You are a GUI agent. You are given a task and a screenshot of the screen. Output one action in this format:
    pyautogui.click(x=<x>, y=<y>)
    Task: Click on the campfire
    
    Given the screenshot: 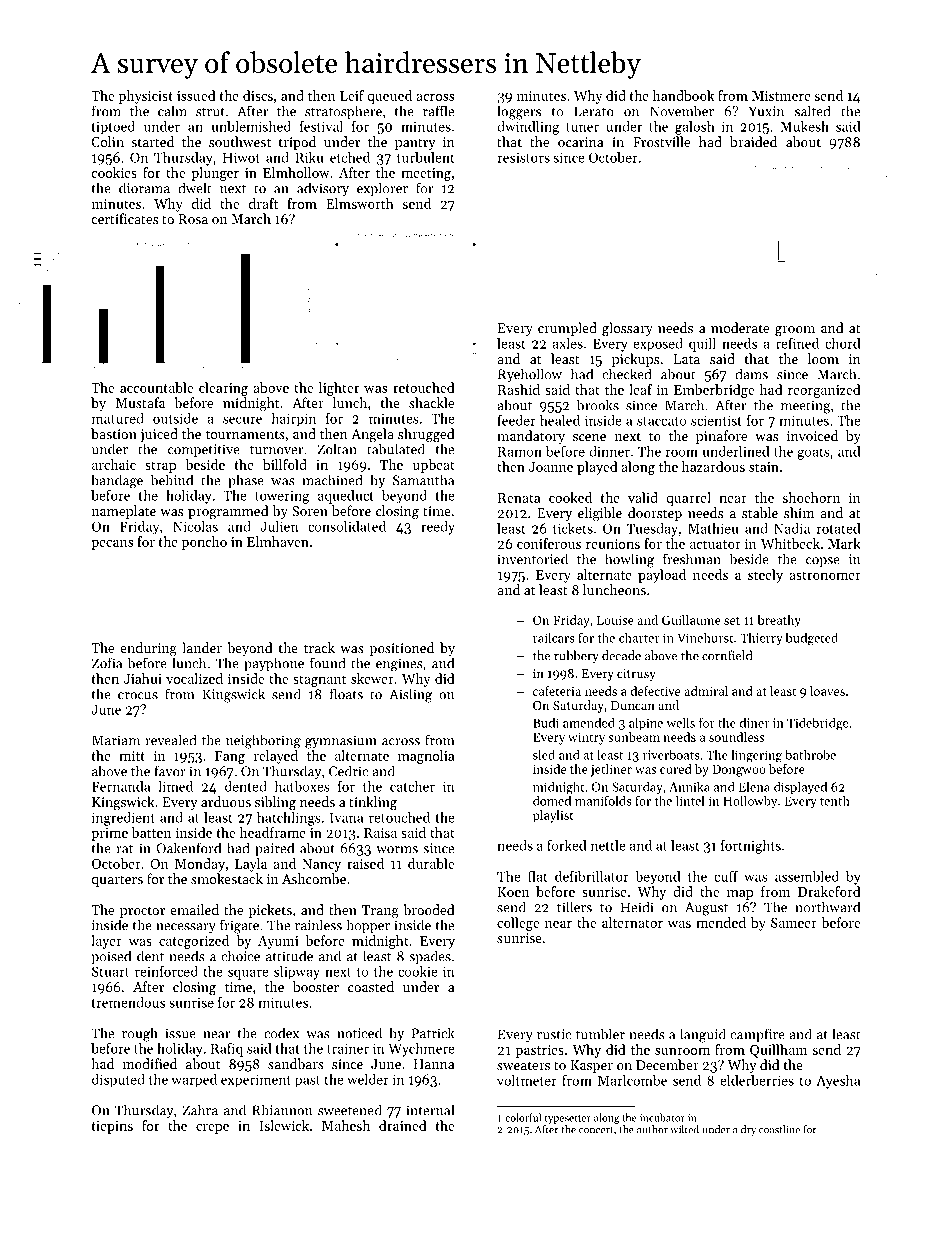 What is the action you would take?
    pyautogui.click(x=758, y=1035)
